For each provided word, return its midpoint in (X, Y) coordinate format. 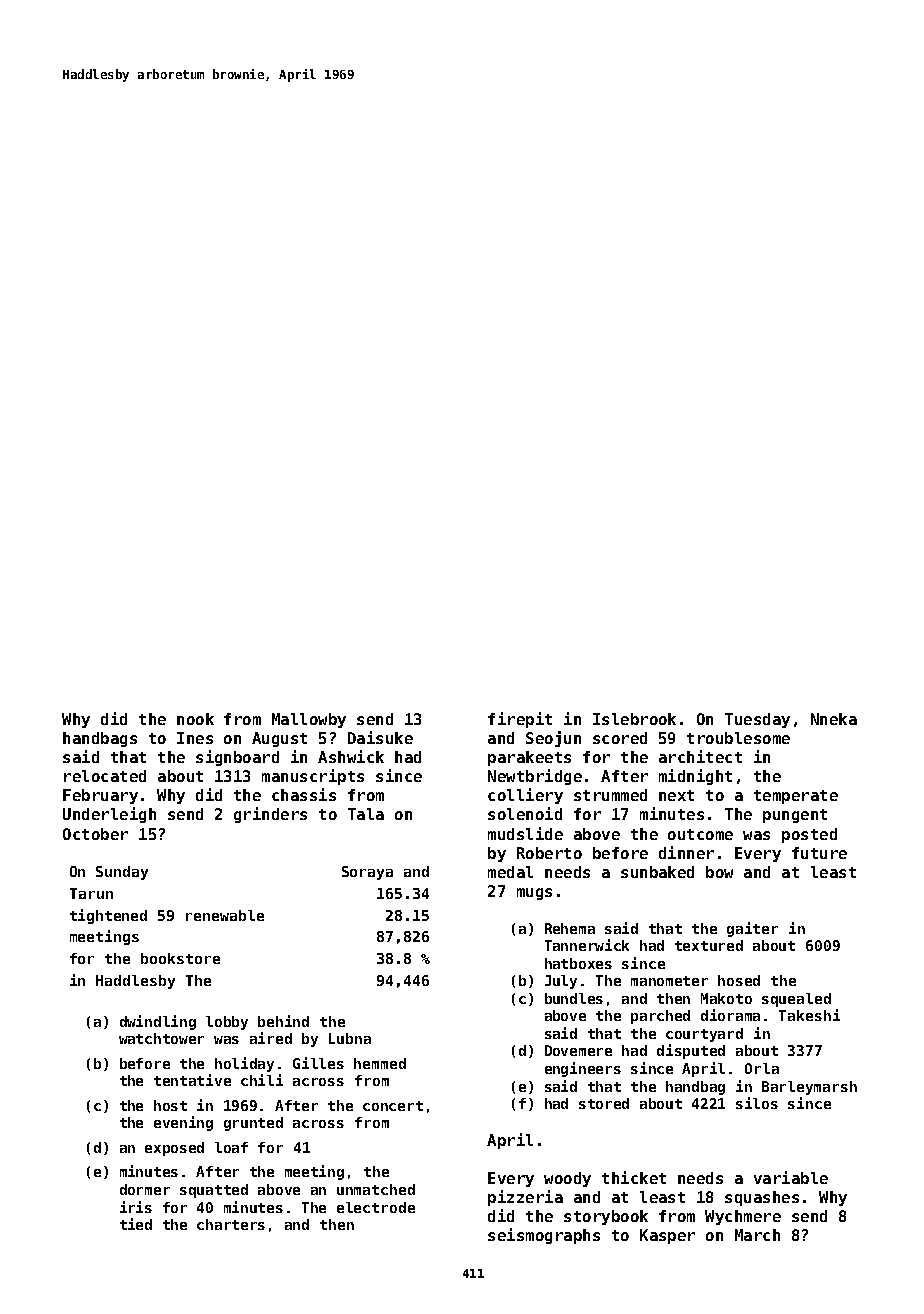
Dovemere (578, 1050)
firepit (520, 720)
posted (809, 835)
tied (136, 1224)
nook (195, 719)
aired (271, 1038)
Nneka (834, 719)
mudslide (525, 833)
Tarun (91, 893)
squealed (796, 1000)
